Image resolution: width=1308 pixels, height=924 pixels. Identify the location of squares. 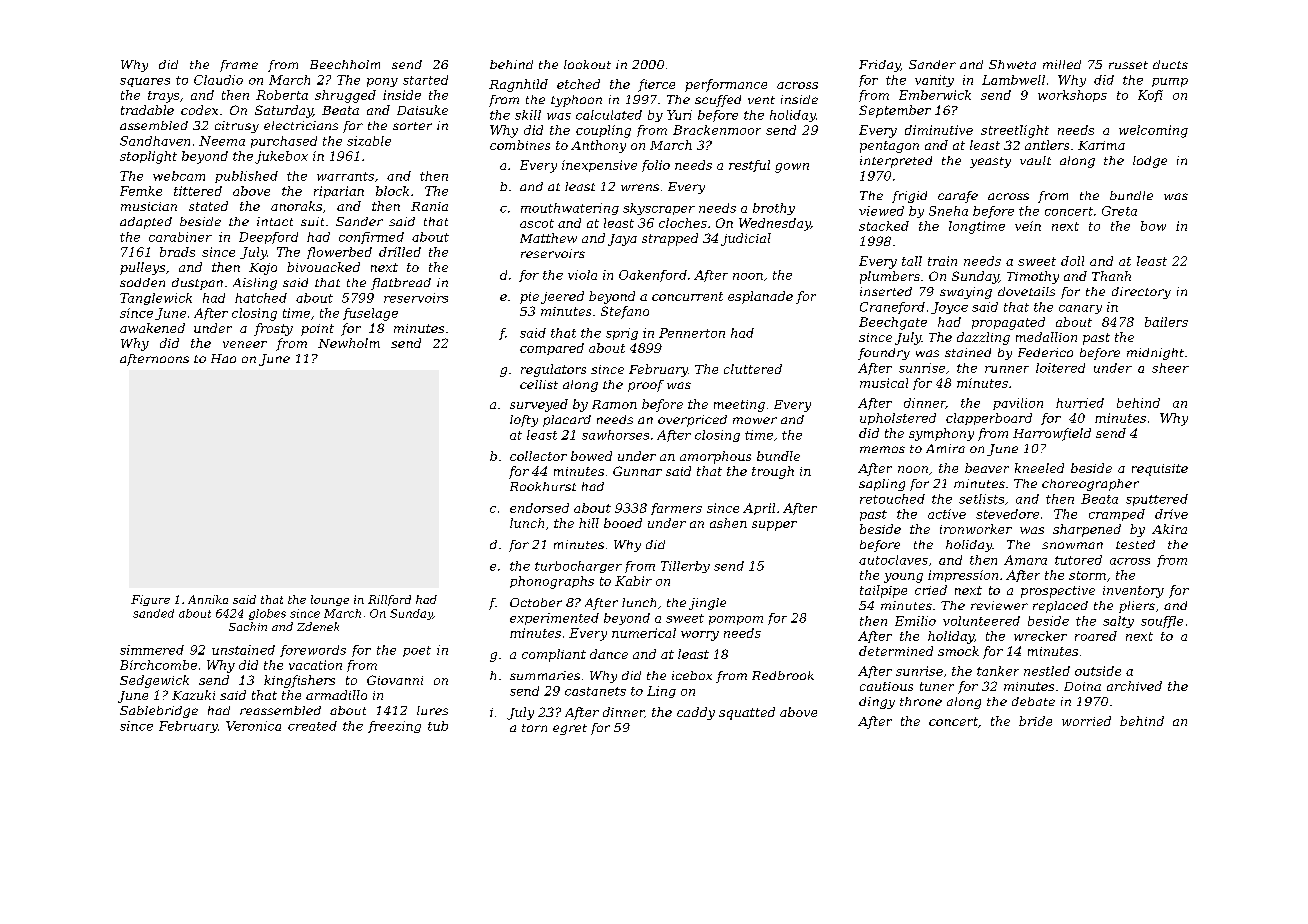
(145, 82).
